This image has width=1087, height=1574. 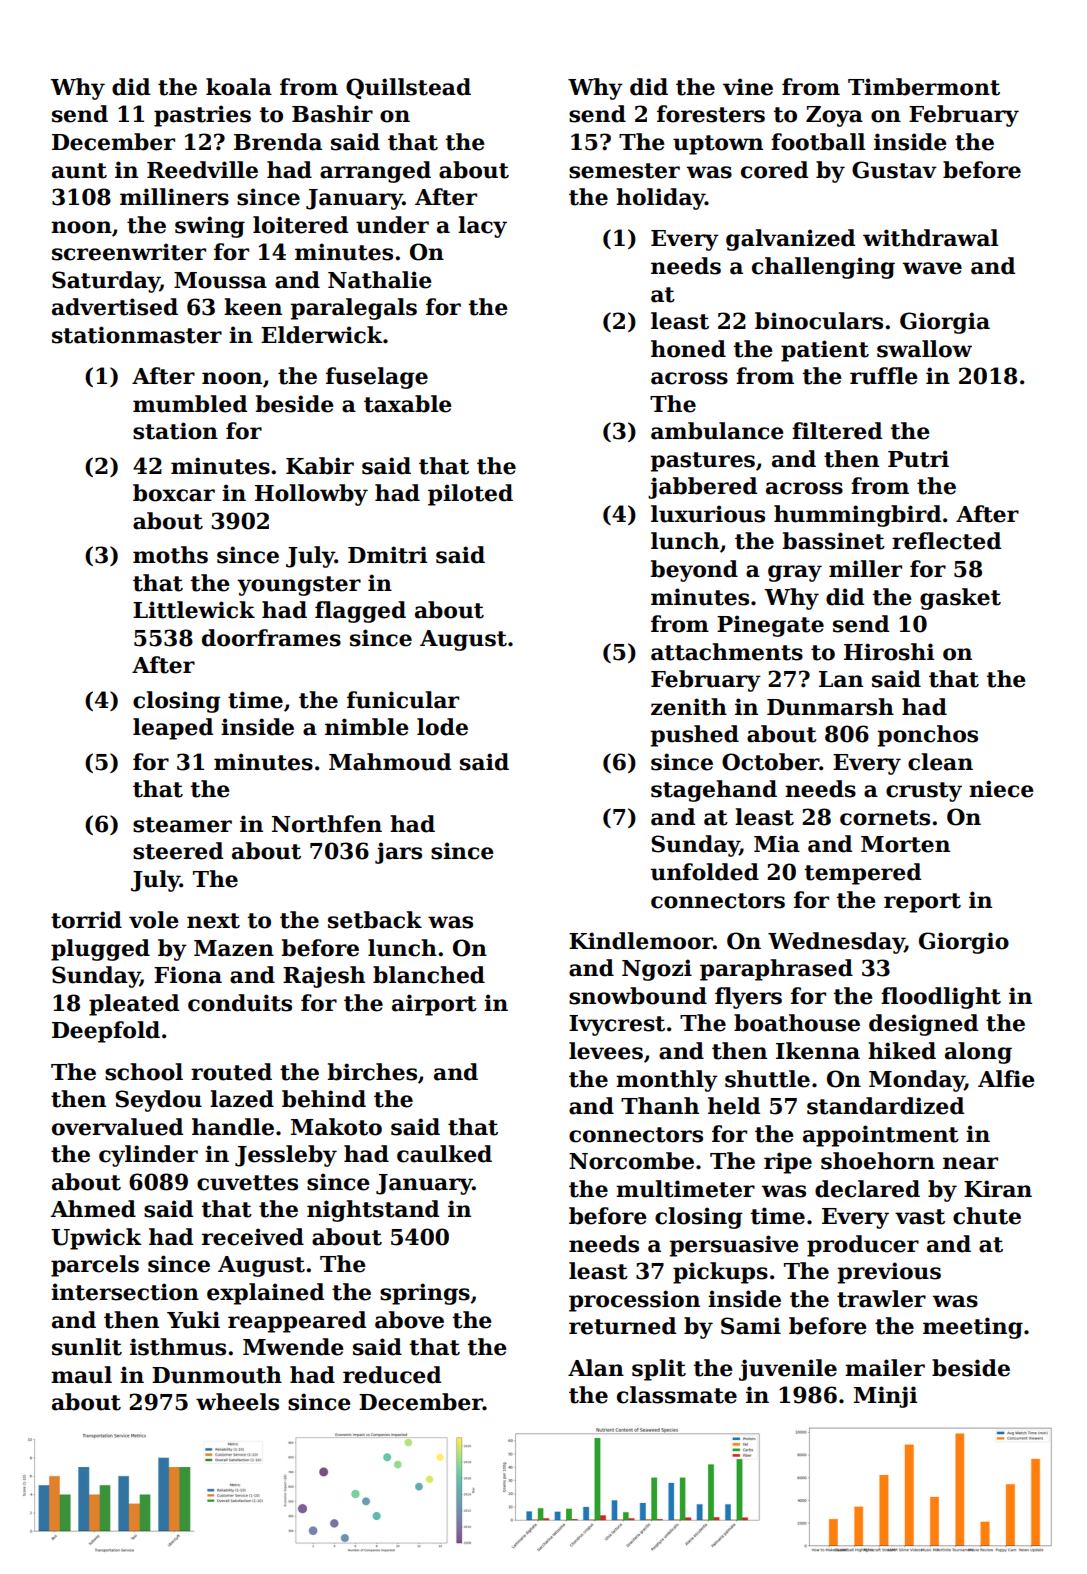 What do you see at coordinates (894, 170) in the image?
I see `Gustav` at bounding box center [894, 170].
